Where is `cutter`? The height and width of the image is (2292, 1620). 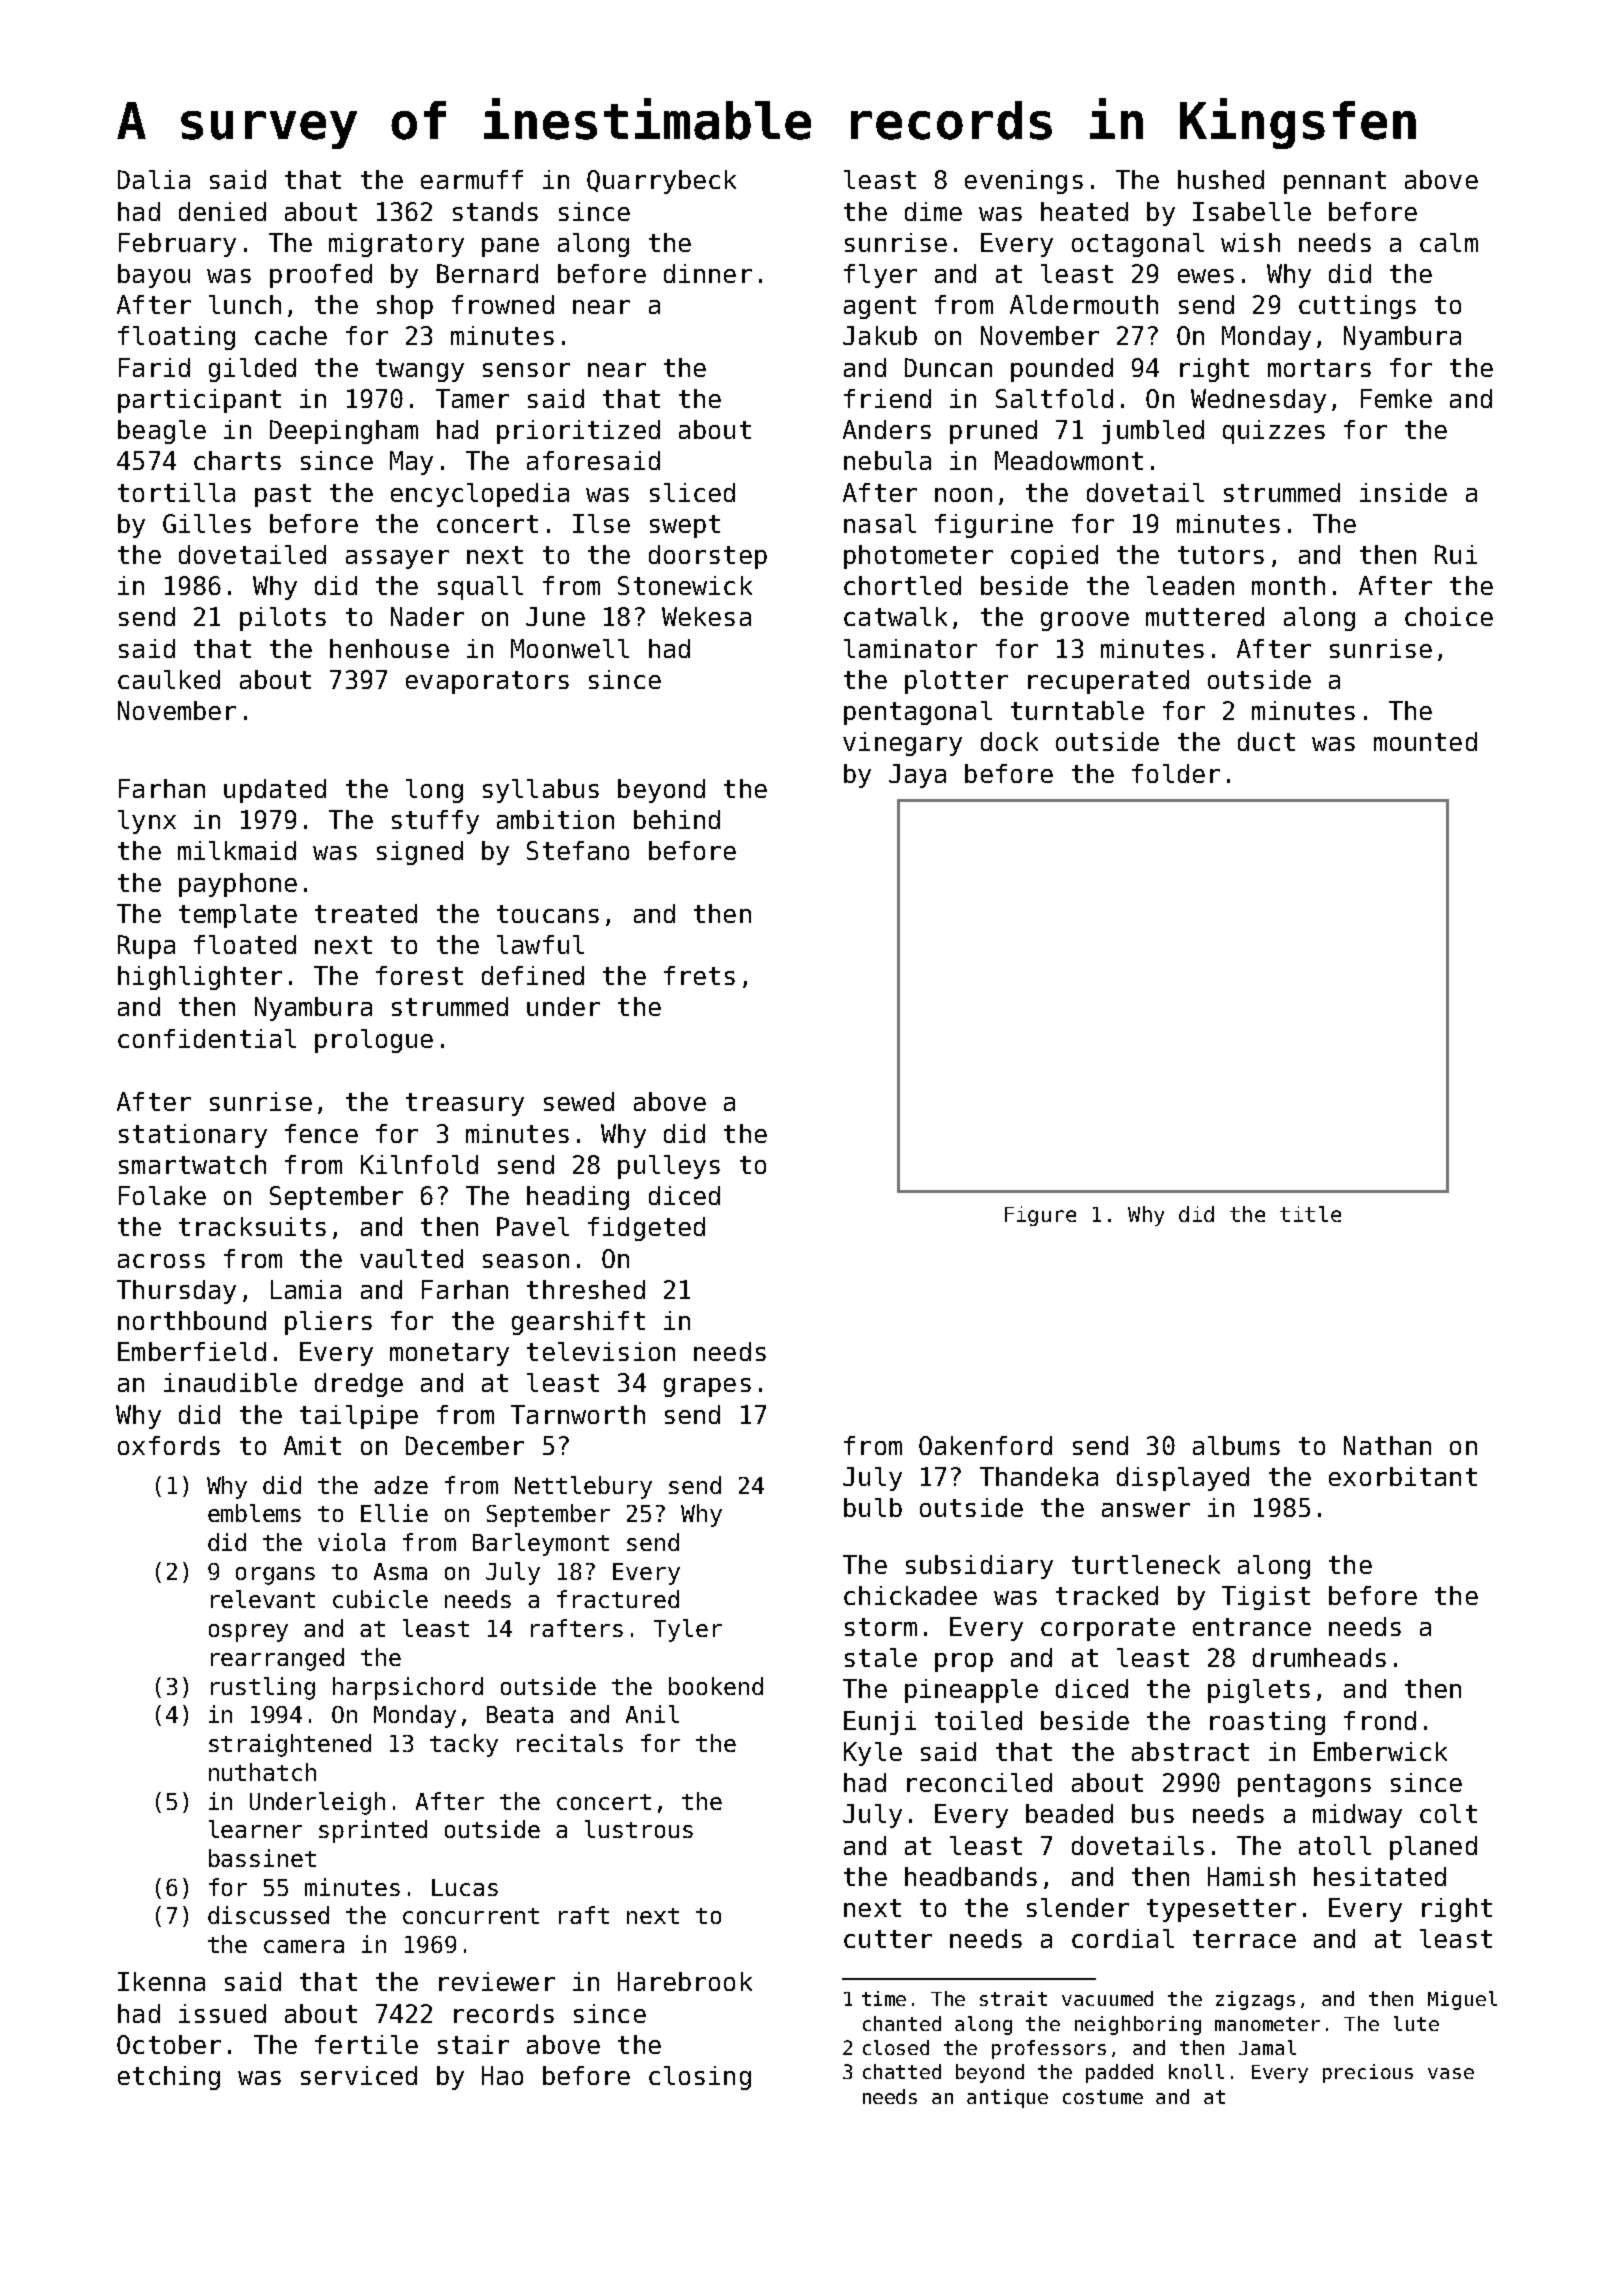
cutter is located at coordinates (888, 1939).
